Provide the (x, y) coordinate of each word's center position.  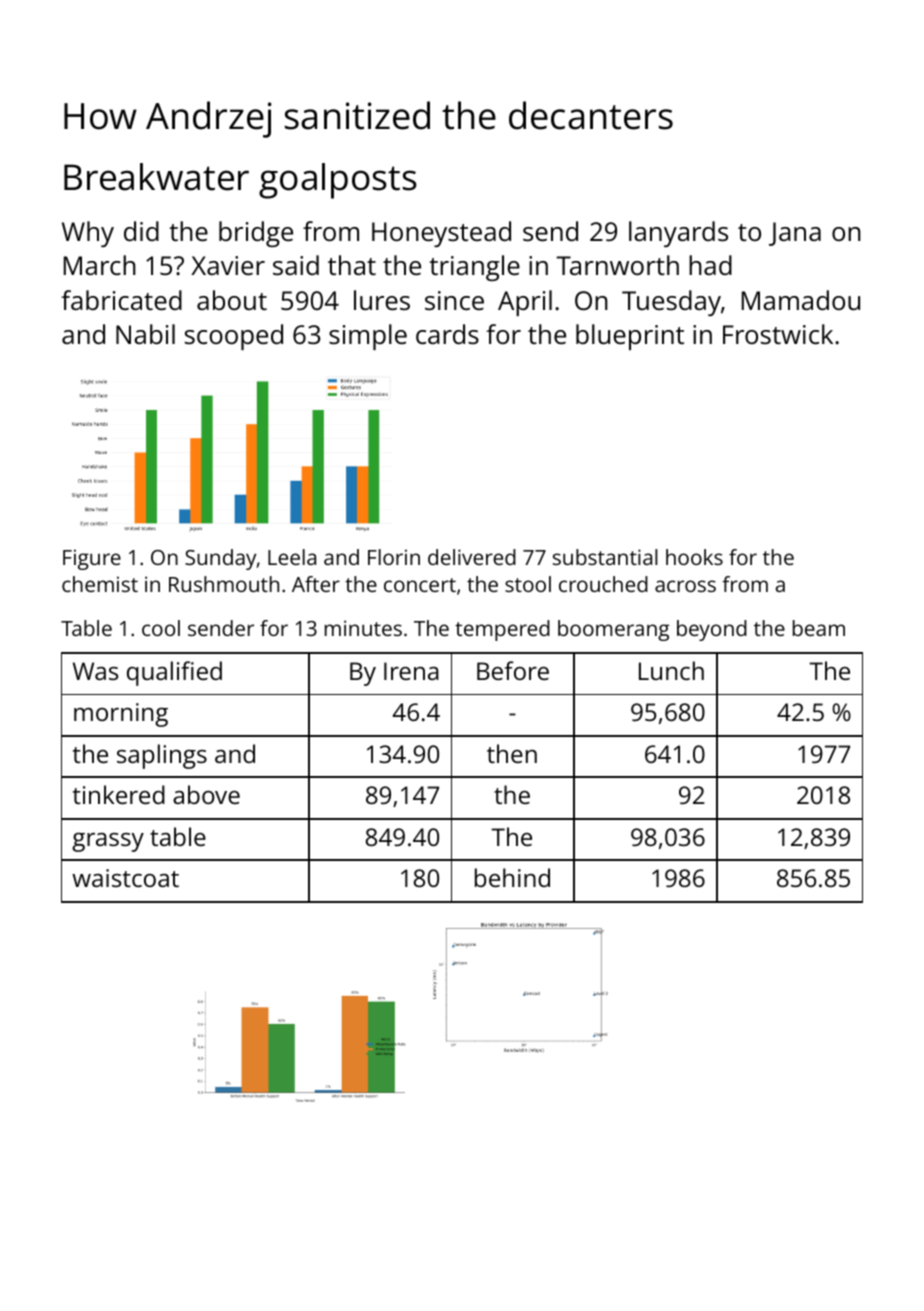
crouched (603, 584)
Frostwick (778, 334)
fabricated (121, 300)
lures (382, 300)
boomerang (613, 630)
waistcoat (125, 878)
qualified (174, 673)
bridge (256, 234)
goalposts (338, 181)
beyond (712, 630)
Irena (411, 671)
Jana (795, 234)
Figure (92, 559)
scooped (234, 337)
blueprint (630, 337)
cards (447, 334)
